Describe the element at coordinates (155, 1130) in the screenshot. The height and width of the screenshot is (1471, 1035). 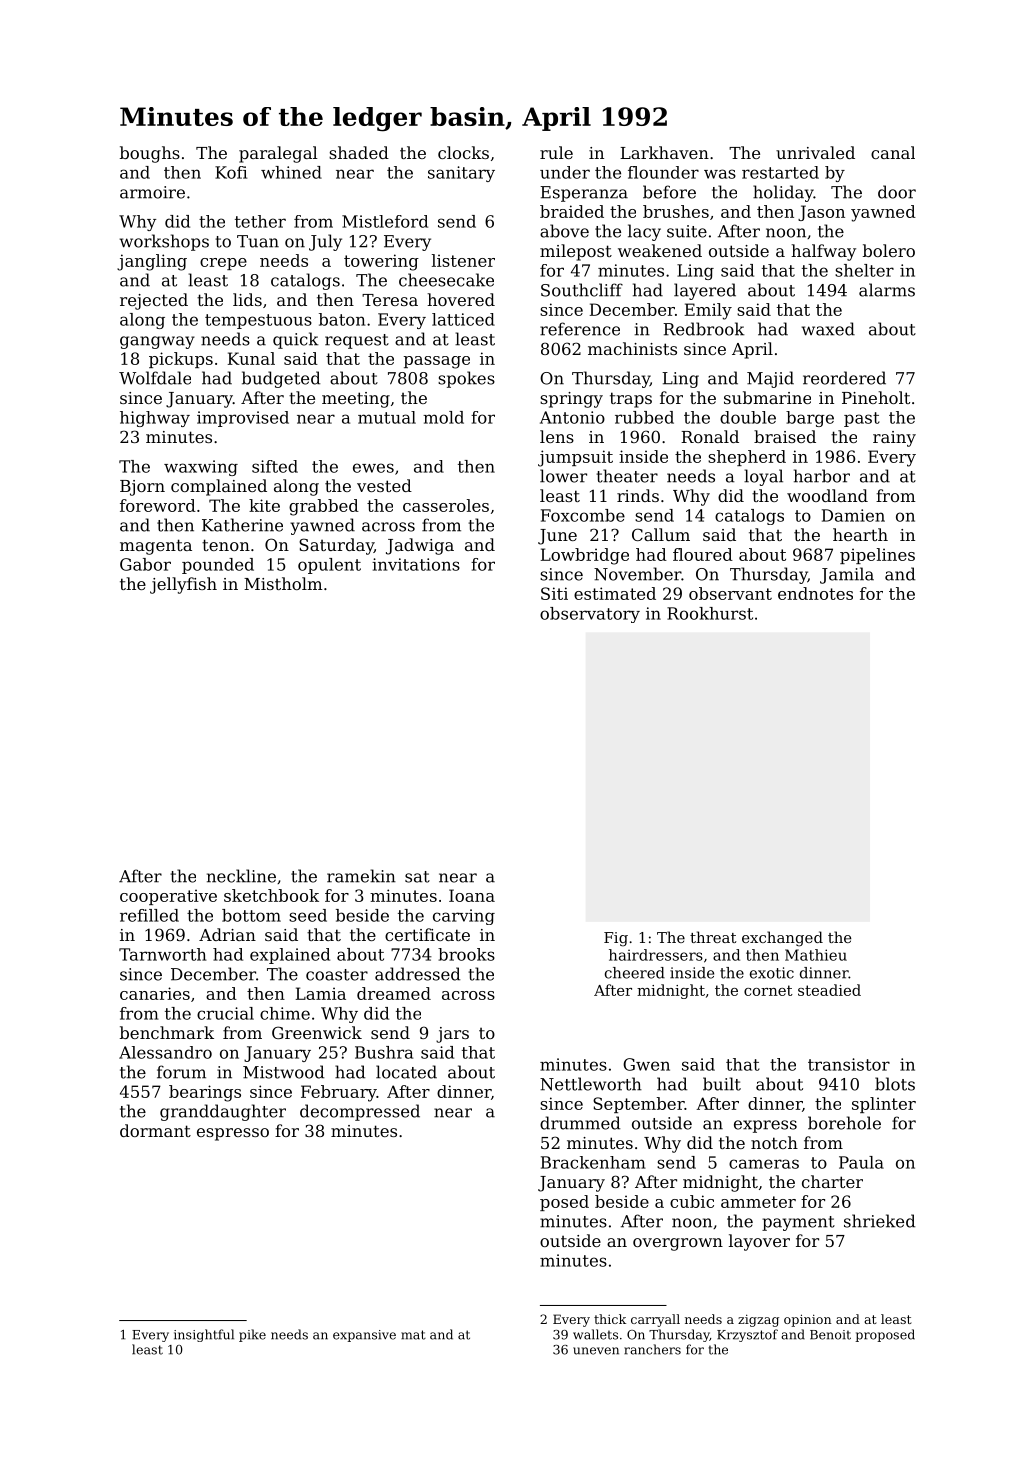
I see `dormant` at that location.
